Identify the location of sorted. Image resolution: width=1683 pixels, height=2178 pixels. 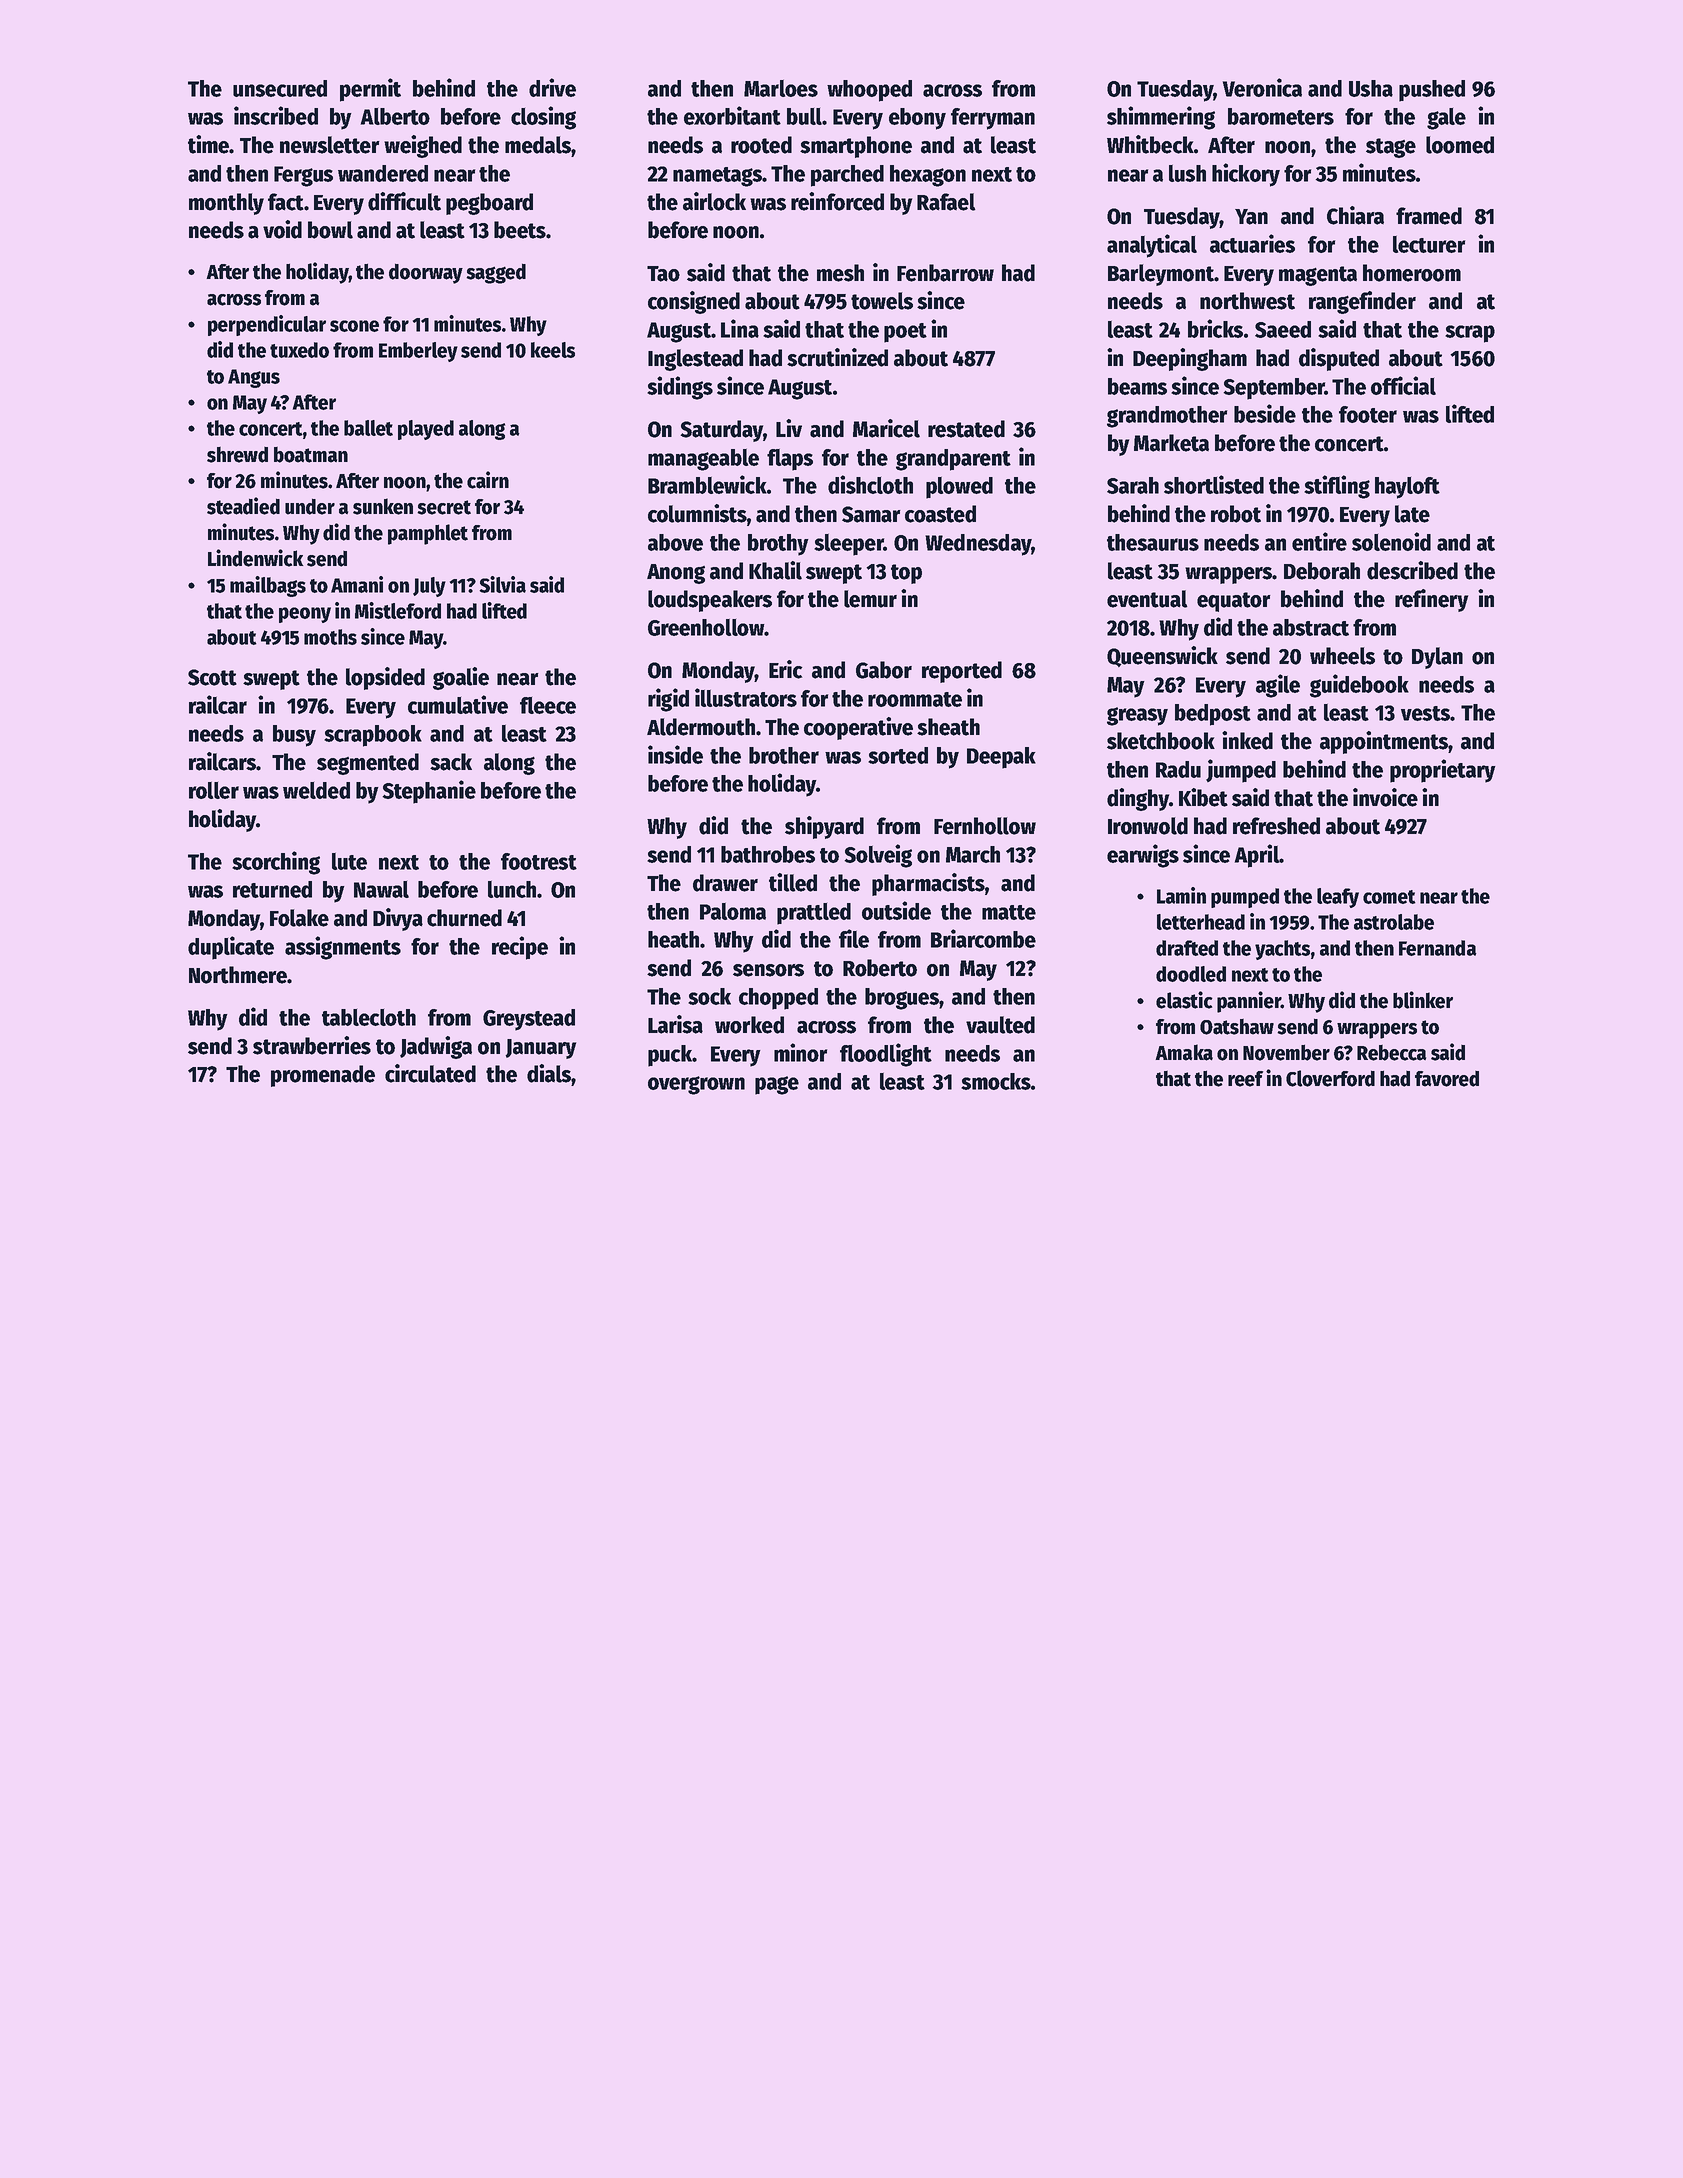
(898, 755).
